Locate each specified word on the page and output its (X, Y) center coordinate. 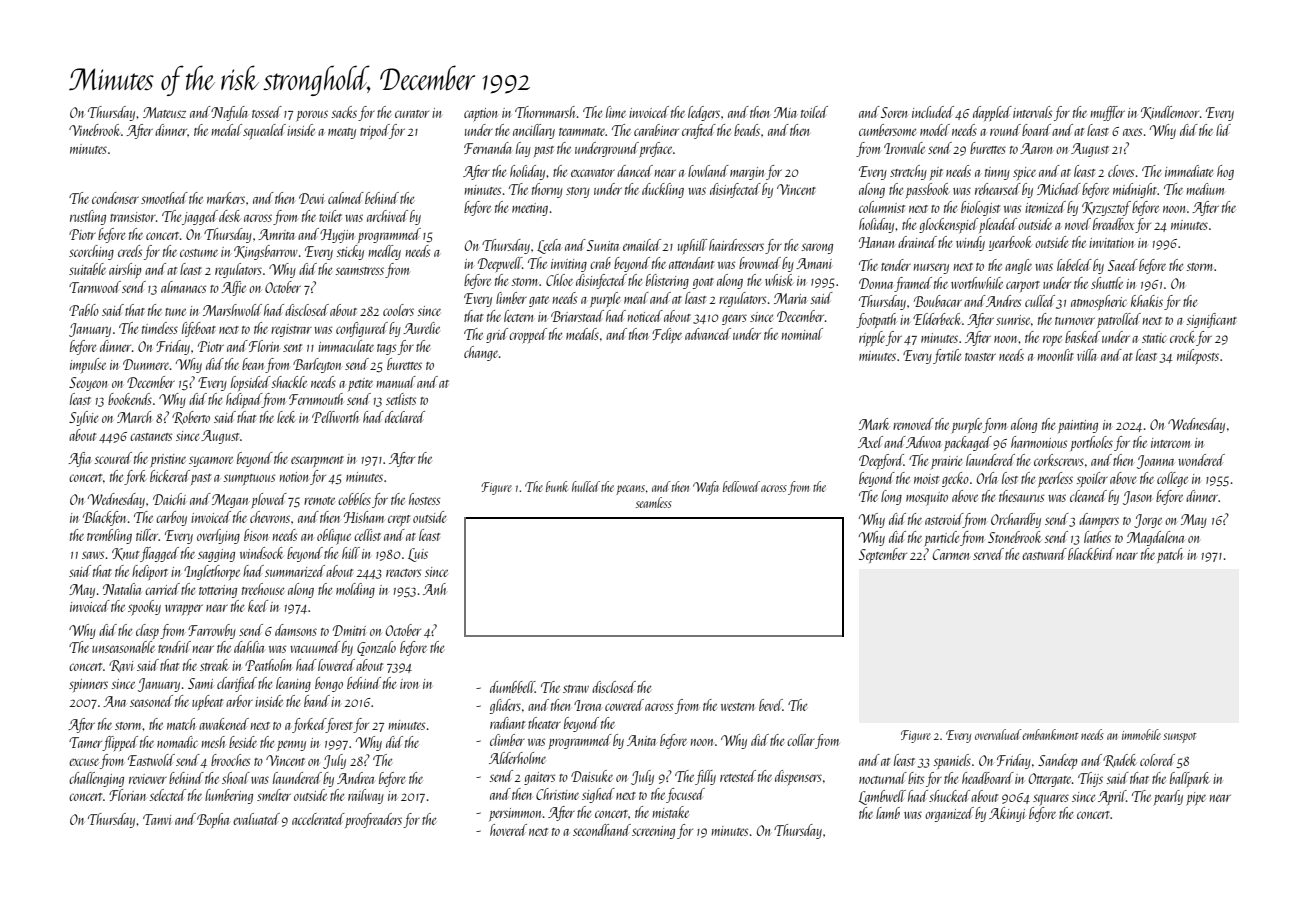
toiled (814, 112)
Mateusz (164, 112)
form (995, 425)
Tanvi (157, 819)
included (933, 112)
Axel (870, 442)
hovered (508, 830)
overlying (218, 536)
